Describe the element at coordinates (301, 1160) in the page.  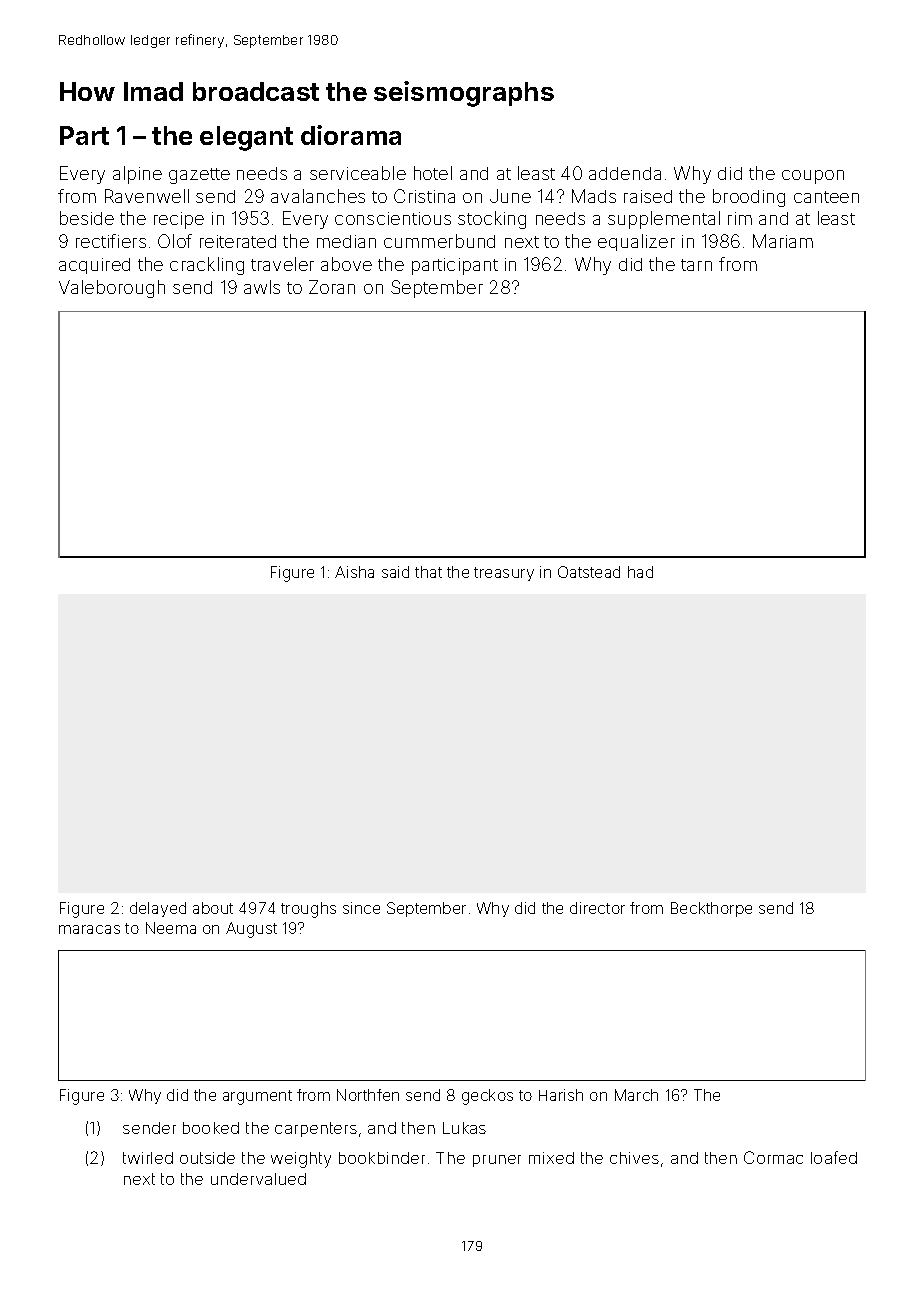
I see `weighty` at that location.
